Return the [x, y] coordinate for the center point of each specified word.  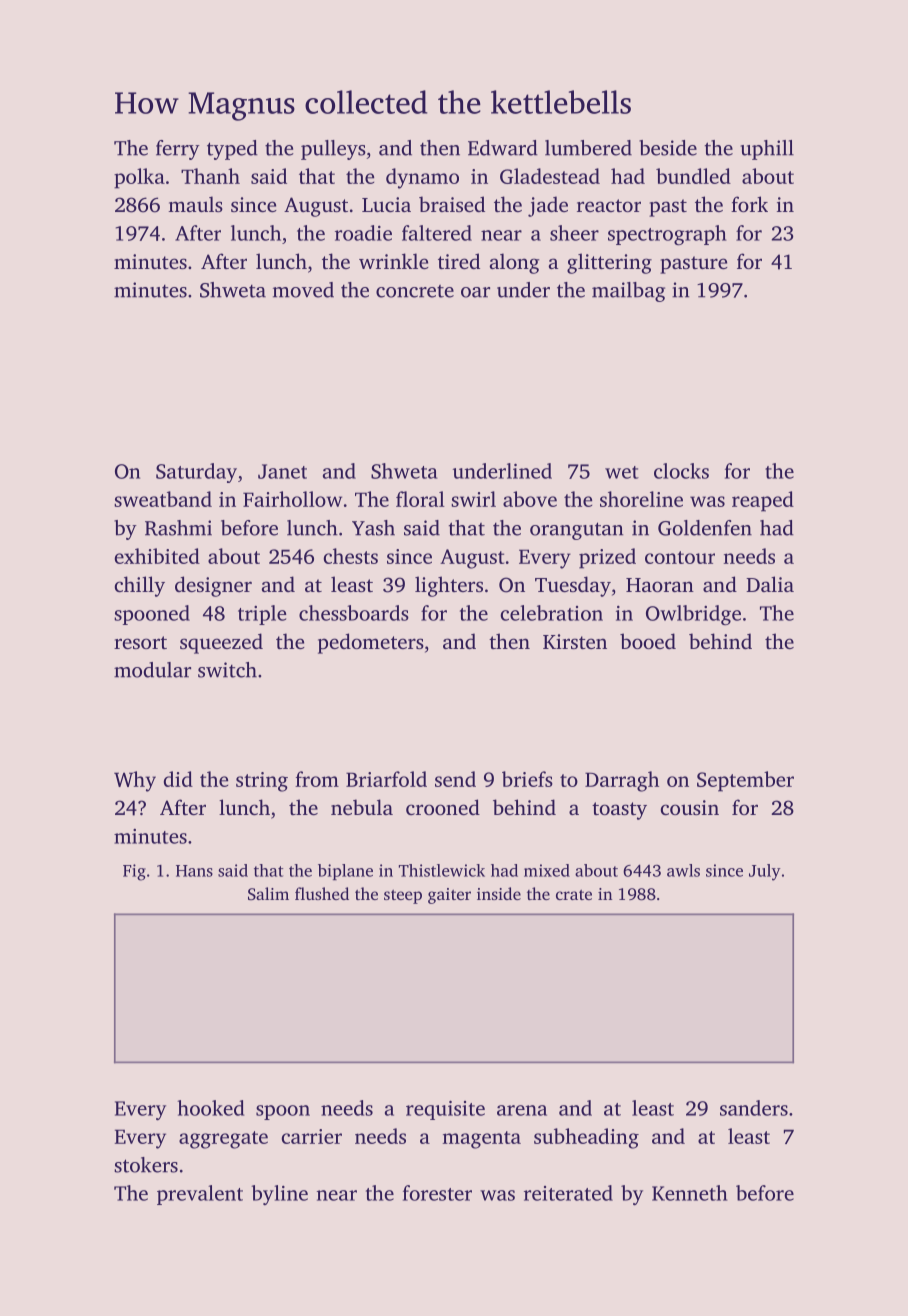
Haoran [660, 585]
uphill [767, 150]
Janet [282, 471]
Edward [503, 148]
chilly [140, 586]
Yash [373, 528]
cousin [690, 807]
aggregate [223, 1140]
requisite [445, 1110]
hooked [210, 1108]
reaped [763, 501]
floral [420, 499]
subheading [586, 1138]
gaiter [449, 896]
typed [232, 150]
